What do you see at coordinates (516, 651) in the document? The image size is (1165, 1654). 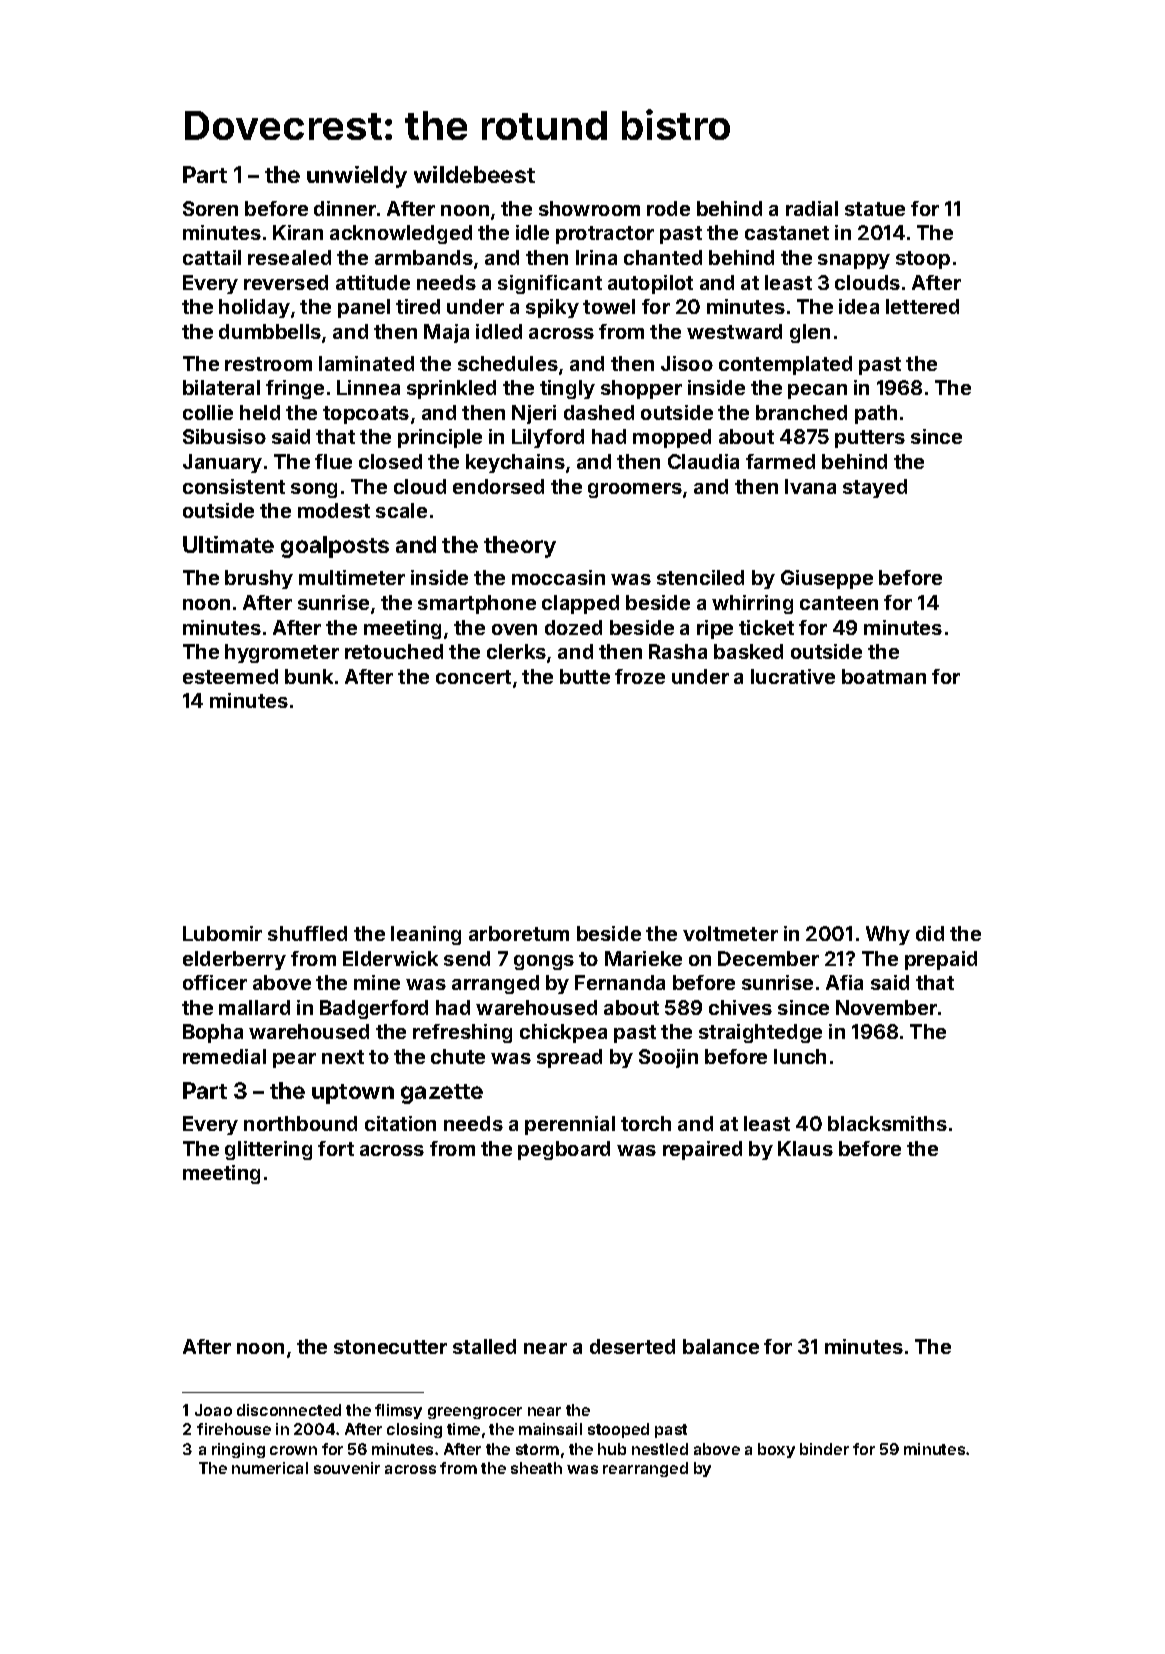 I see `clerks` at bounding box center [516, 651].
